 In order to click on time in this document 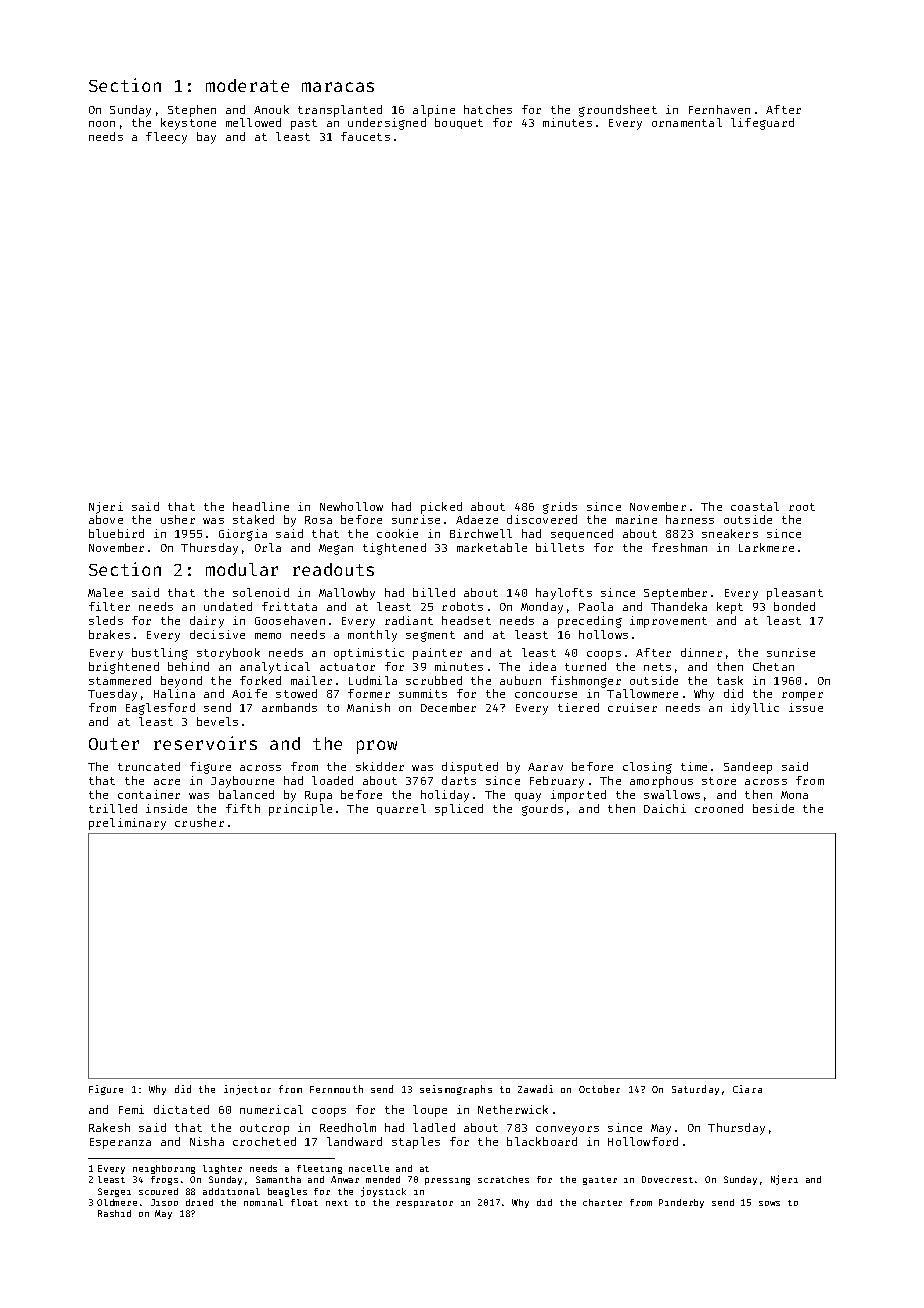, I will do `click(694, 766)`.
